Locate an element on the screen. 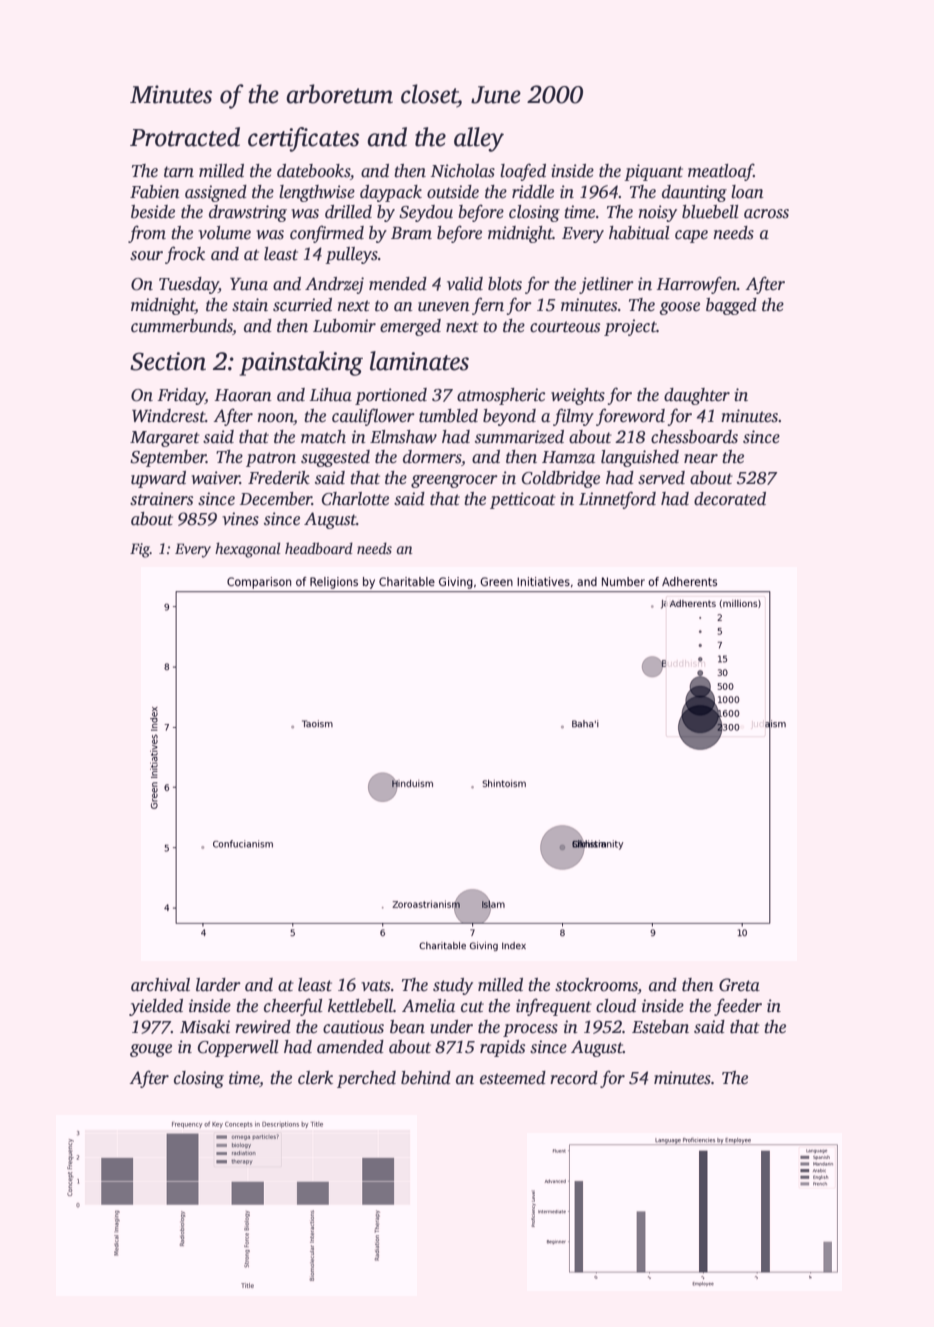 The height and width of the screenshot is (1327, 934). piquant is located at coordinates (653, 172).
